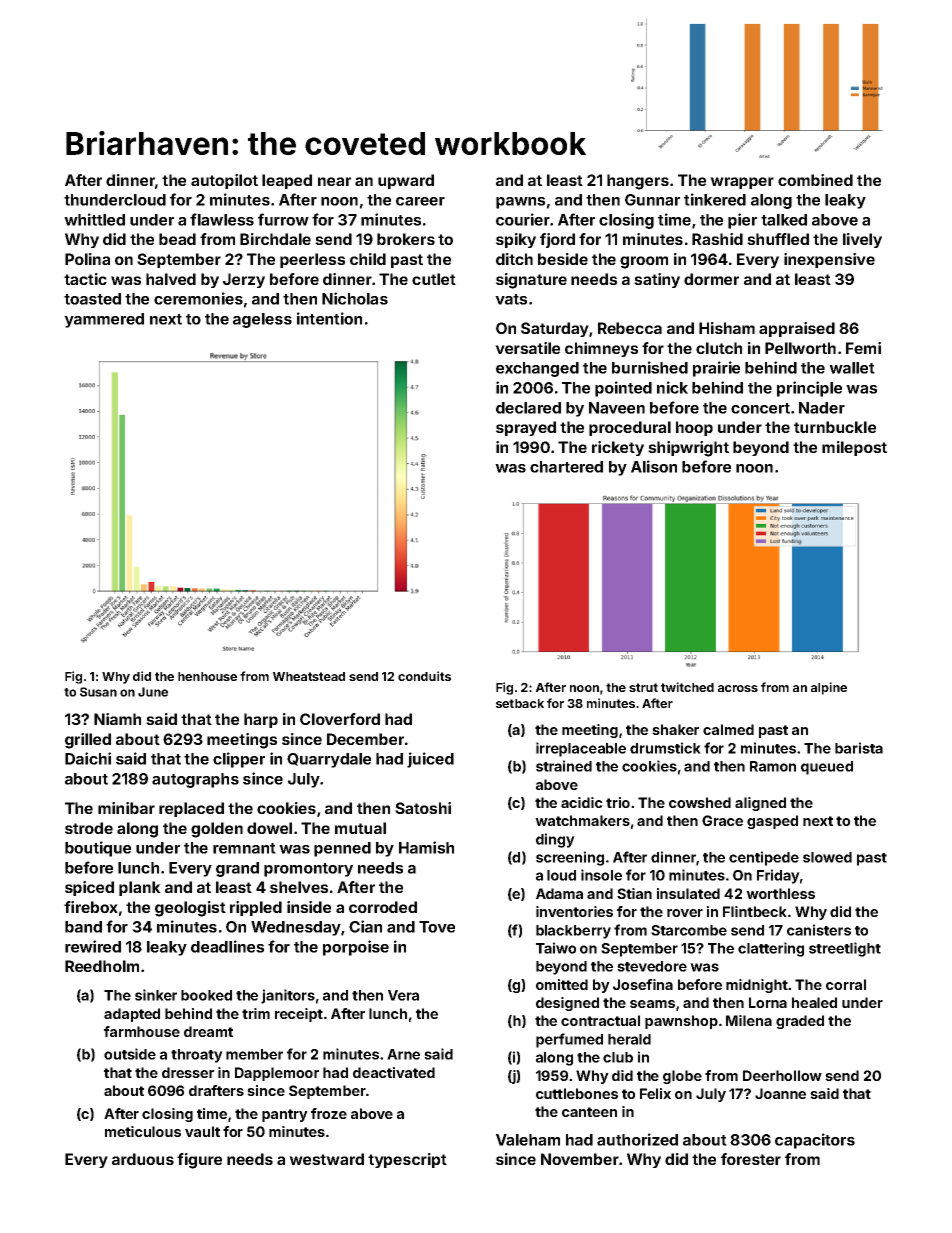 Image resolution: width=952 pixels, height=1233 pixels. I want to click on tinkered, so click(715, 199).
